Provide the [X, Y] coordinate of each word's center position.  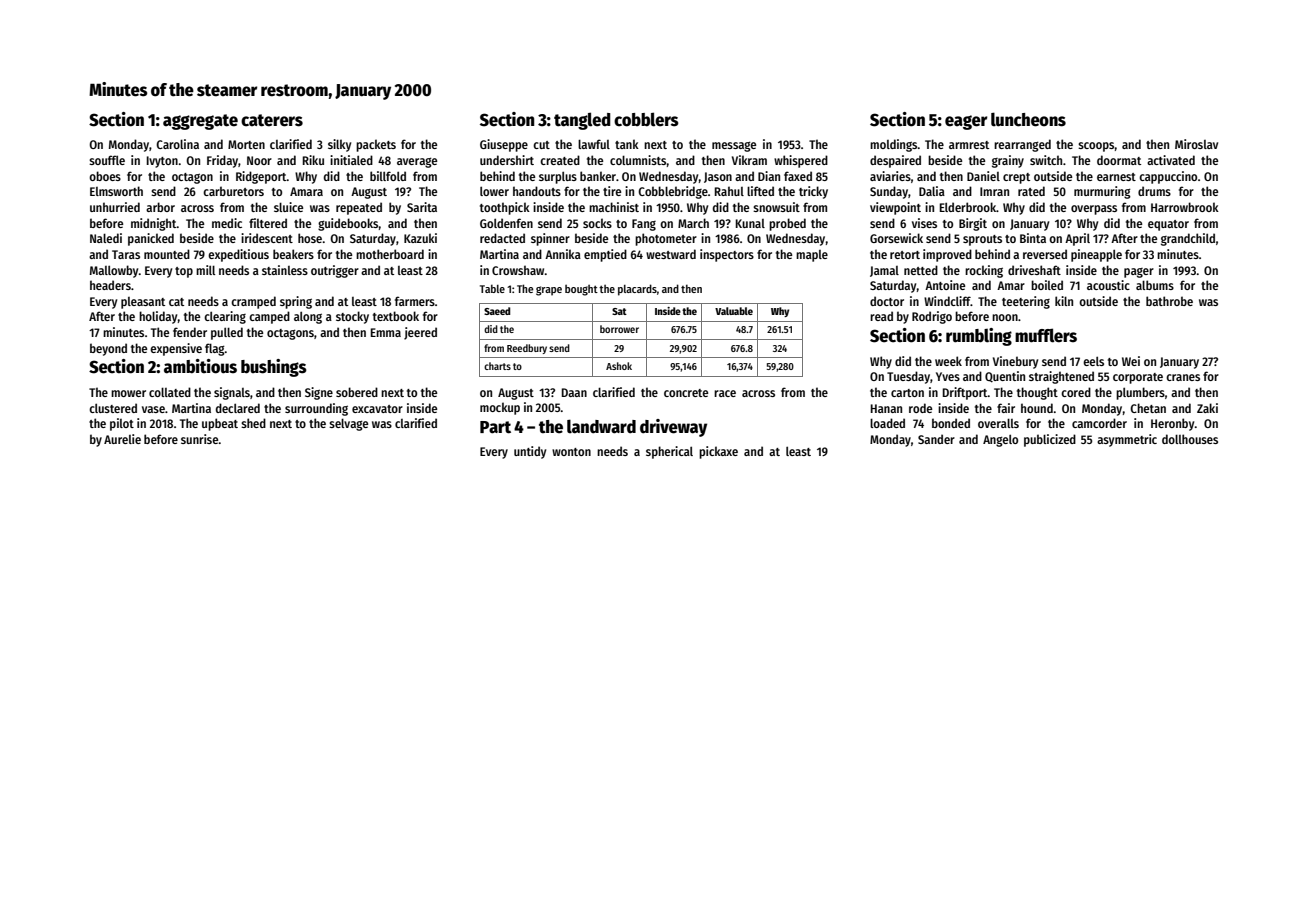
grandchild [1188, 239]
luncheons [1028, 119]
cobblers [646, 119]
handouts [537, 191]
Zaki [1207, 408]
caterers [272, 120]
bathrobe [1169, 301]
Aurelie [122, 439]
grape [549, 291]
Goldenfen [506, 223]
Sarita [422, 207]
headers [110, 285]
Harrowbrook [1185, 207]
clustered [113, 408]
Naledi [106, 238]
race [725, 393]
